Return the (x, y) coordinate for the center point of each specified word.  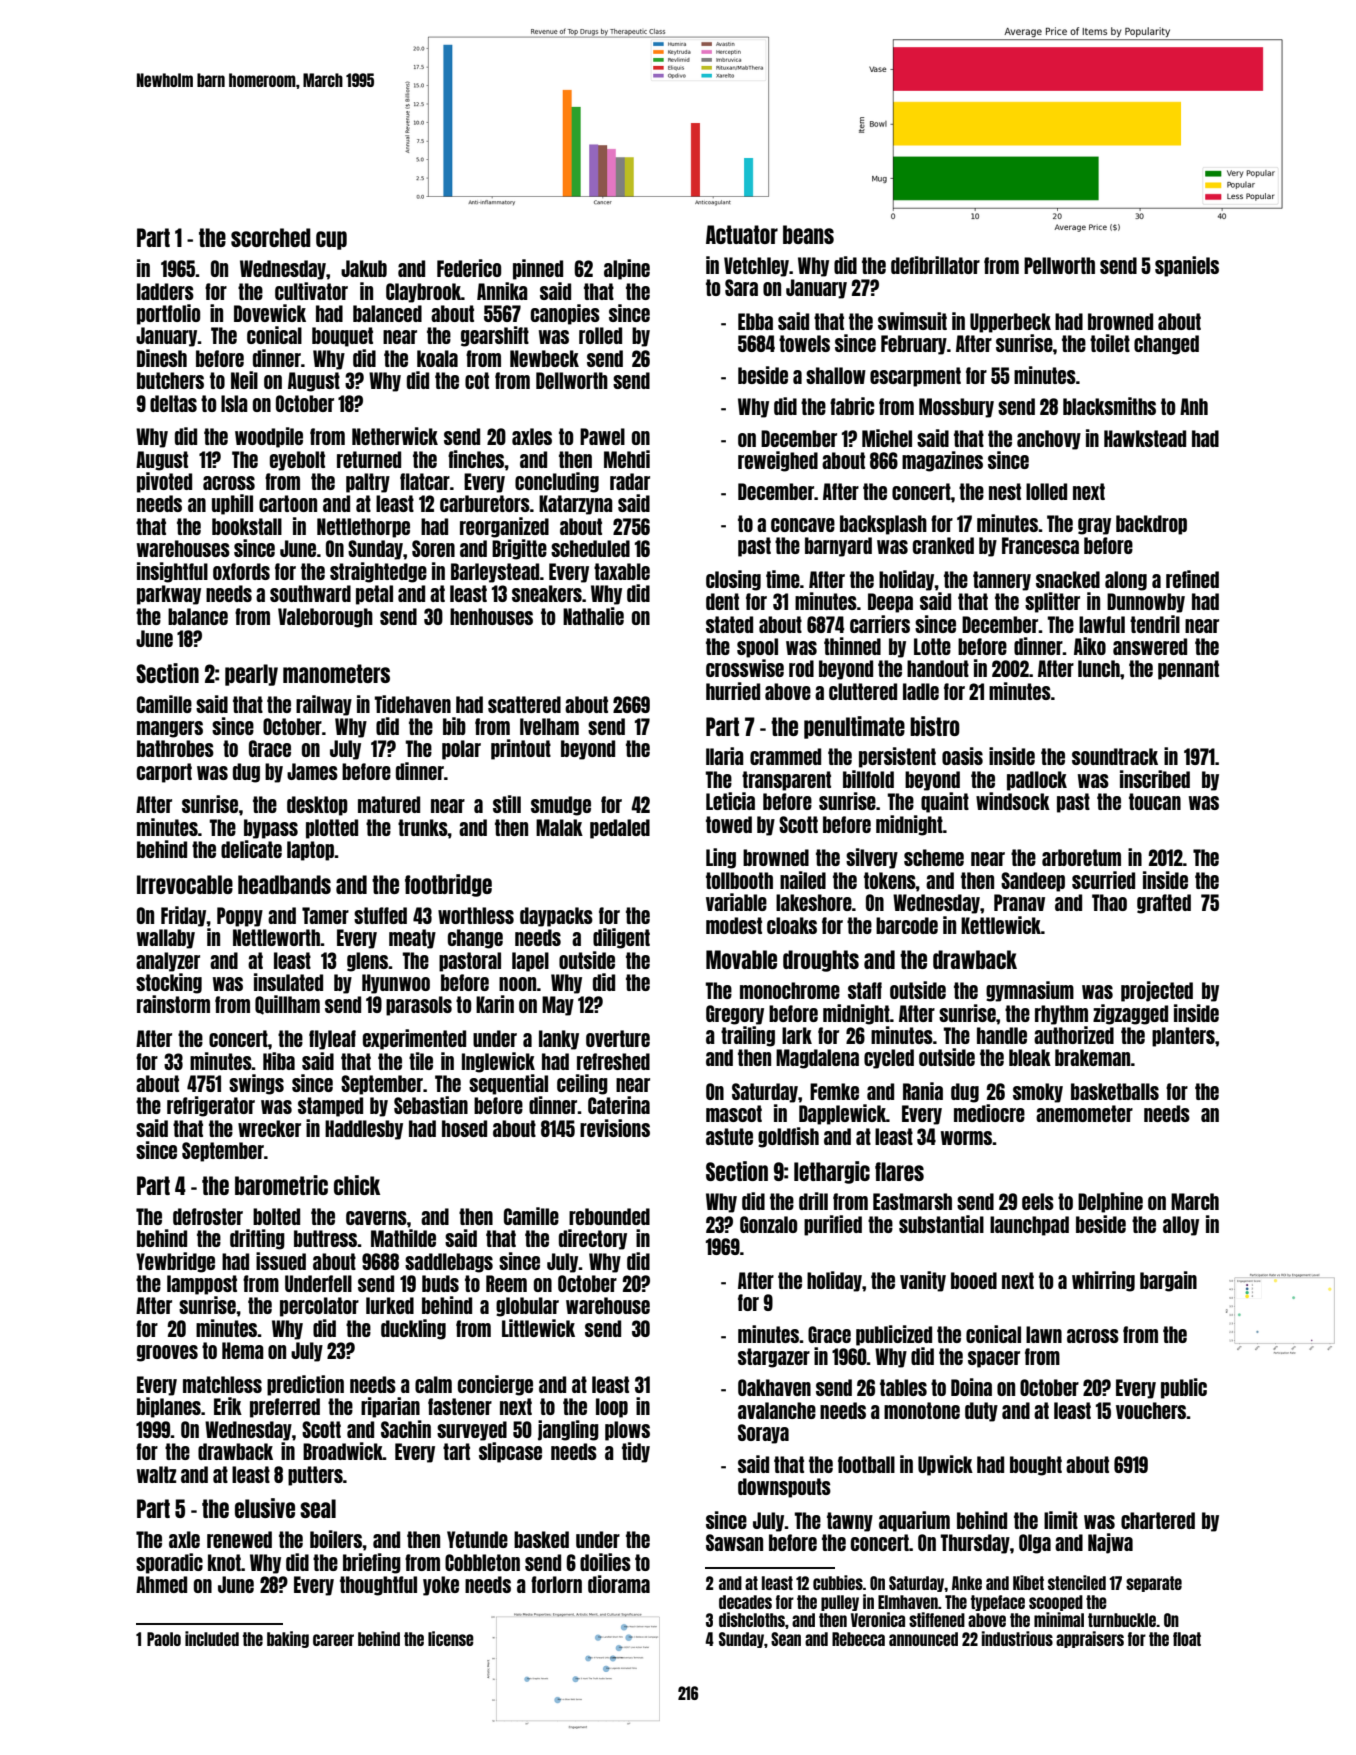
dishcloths (752, 1619)
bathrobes (175, 748)
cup (331, 240)
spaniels (1187, 266)
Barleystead (495, 573)
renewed (239, 1539)
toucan (1155, 801)
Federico (469, 268)
